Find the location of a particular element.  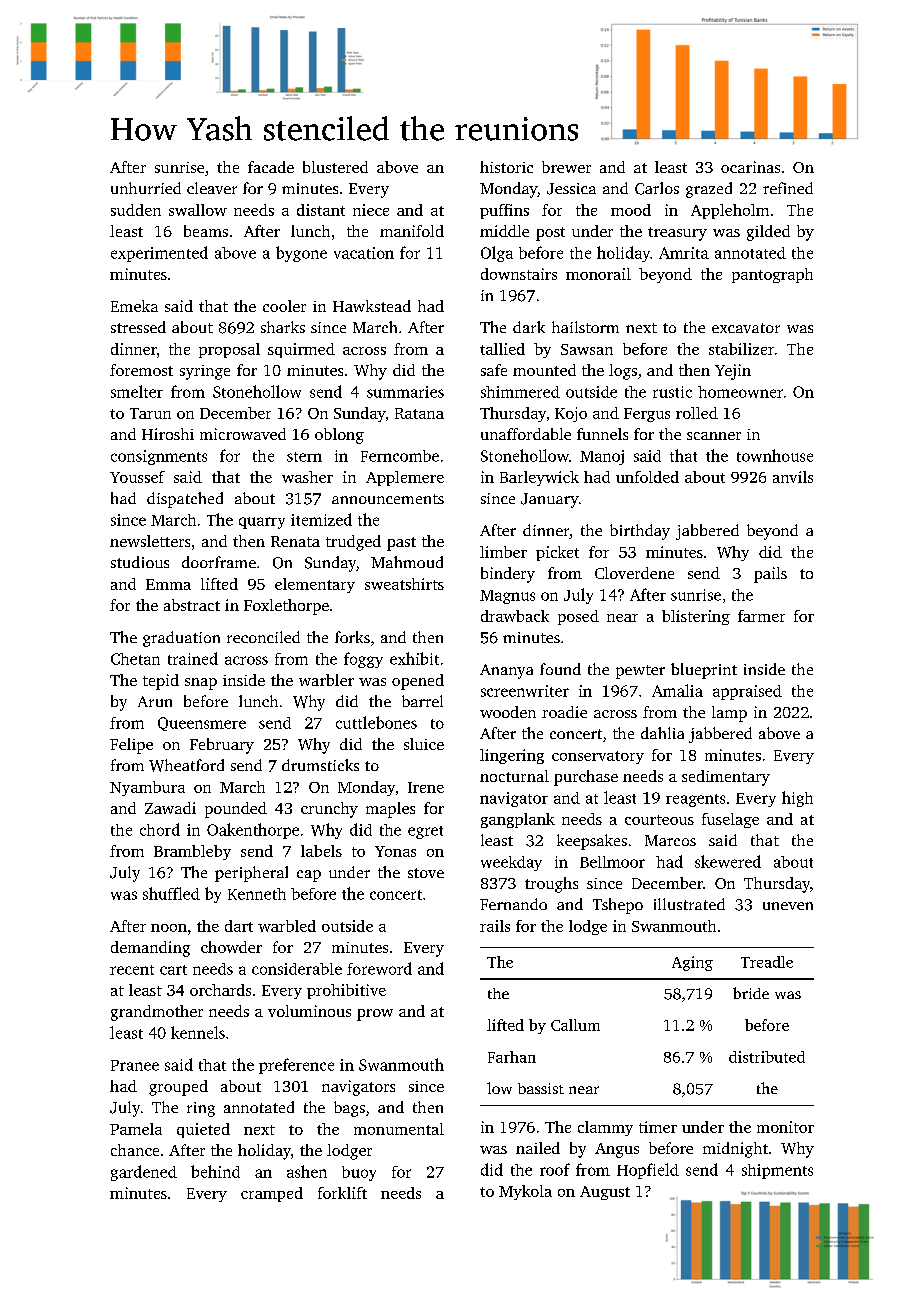

cleaver is located at coordinates (212, 188).
